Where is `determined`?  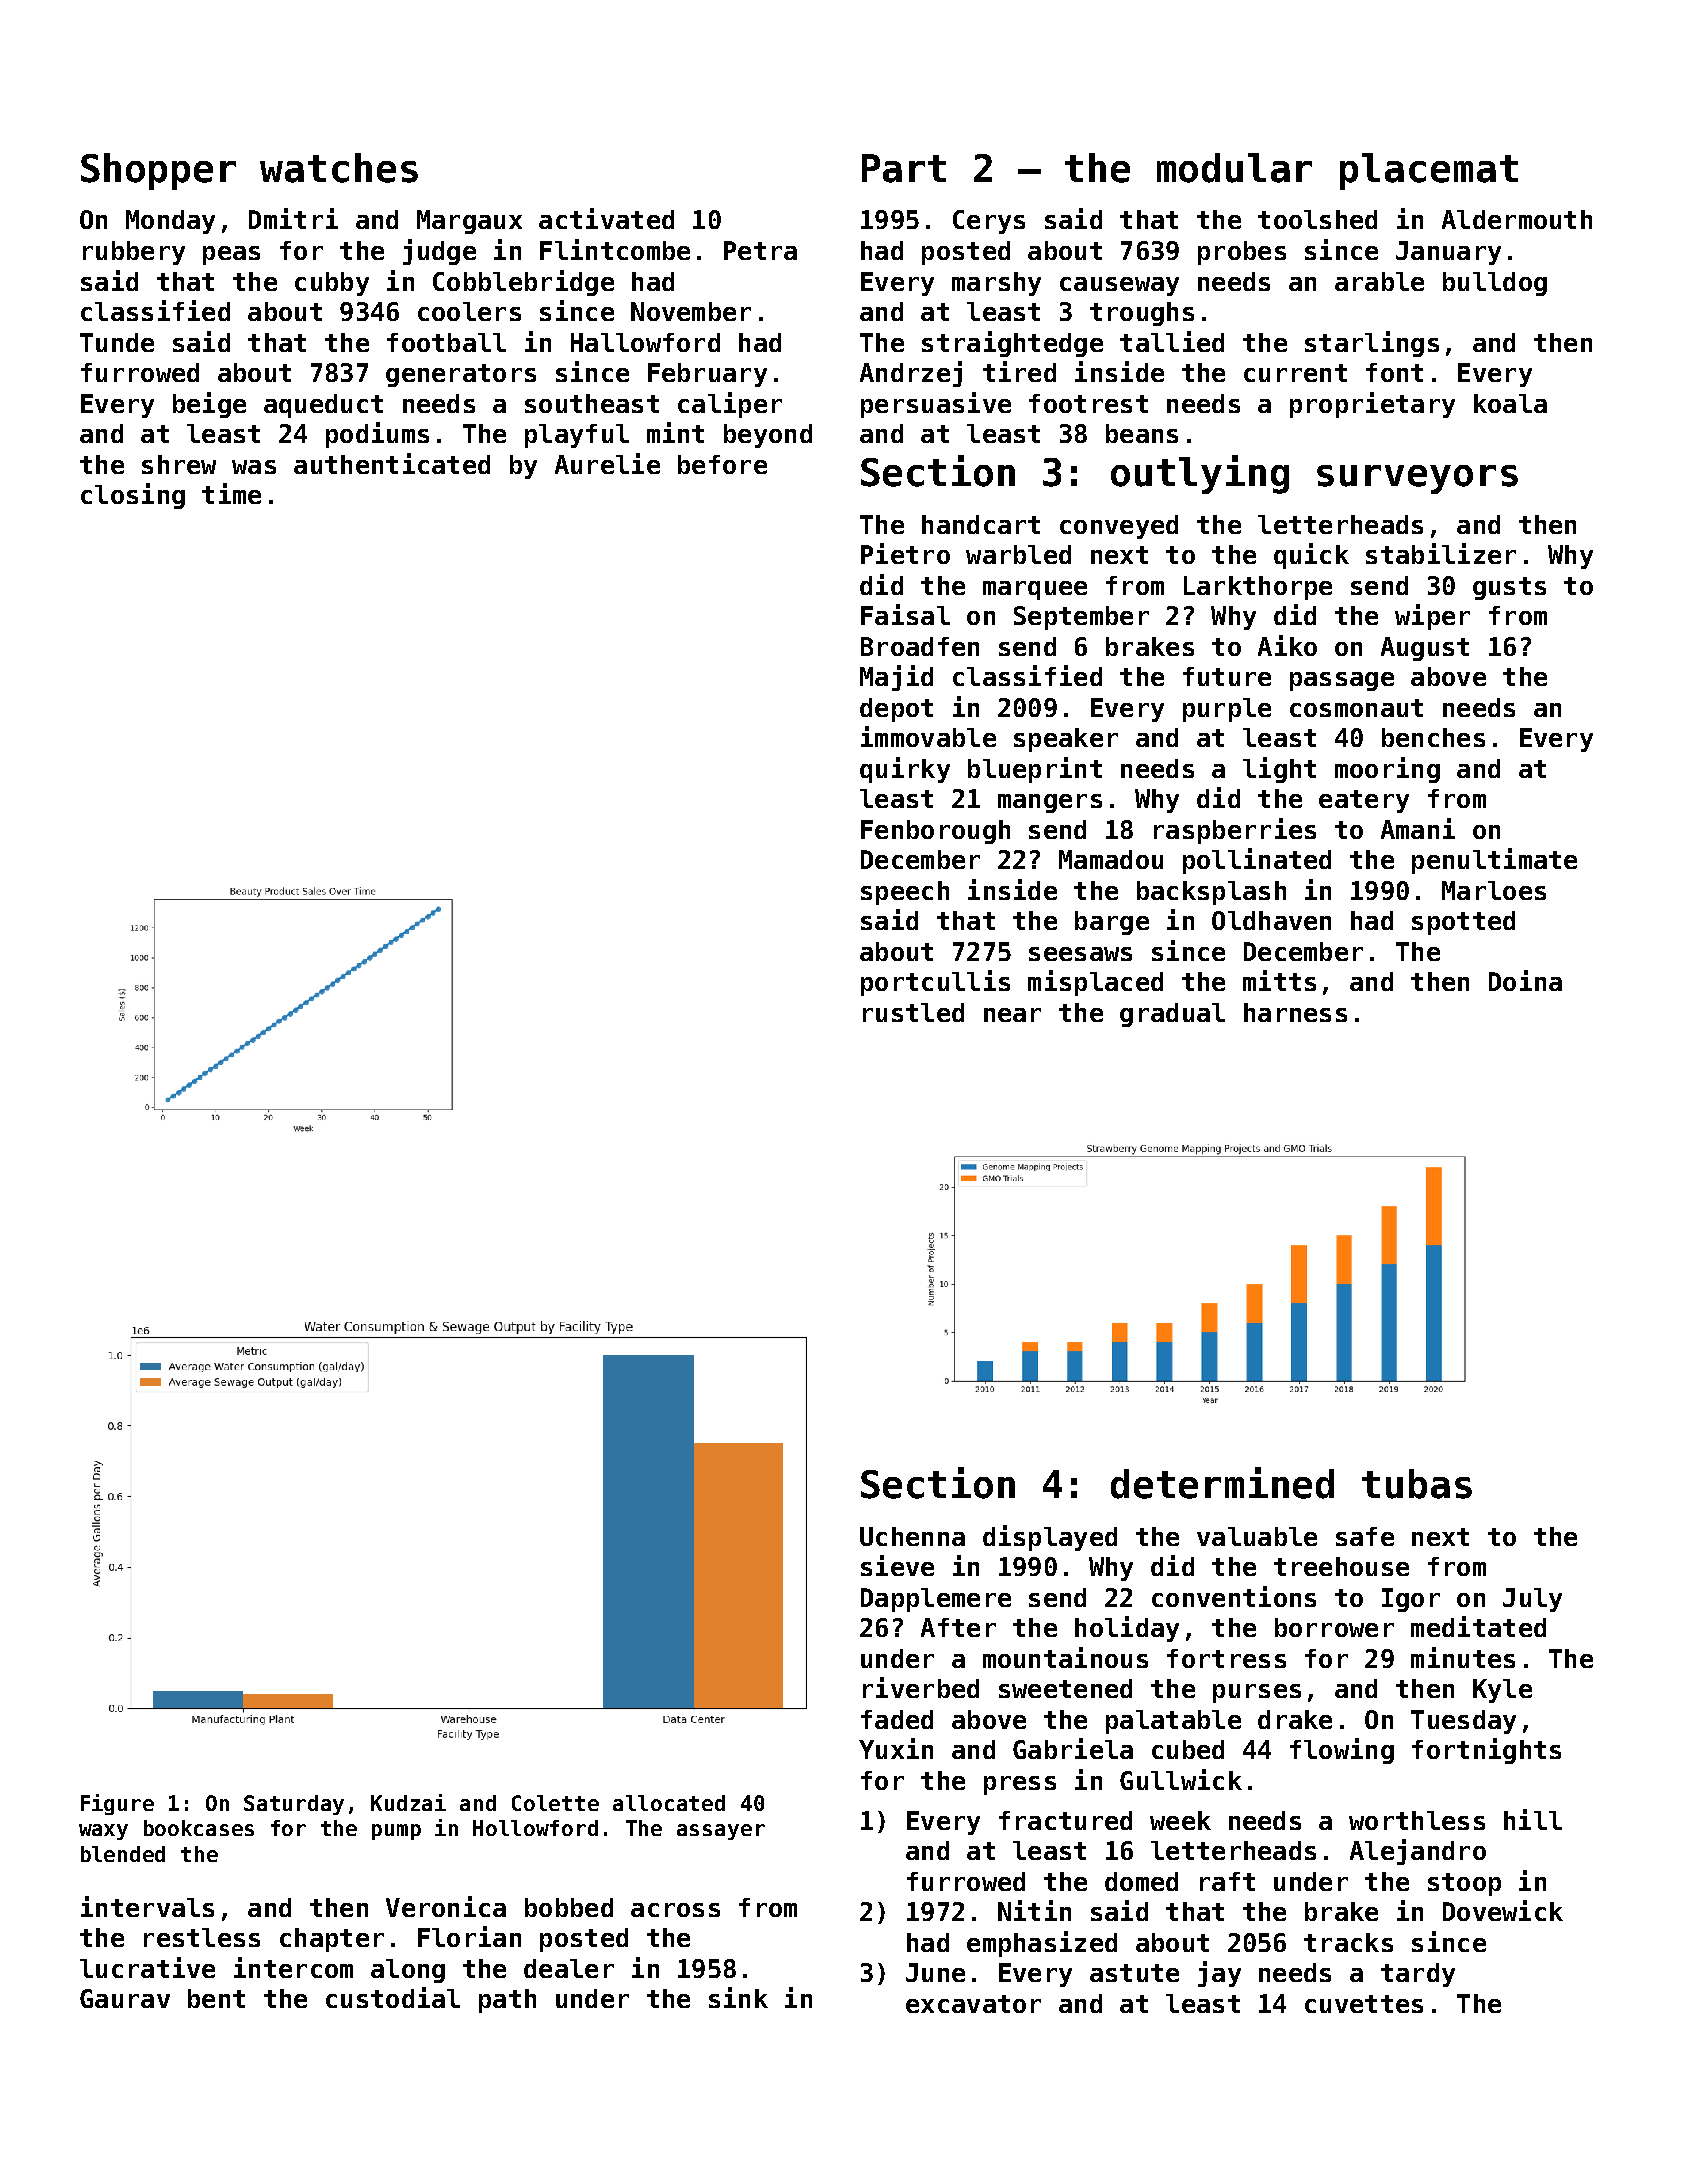
determined is located at coordinates (1222, 1483).
